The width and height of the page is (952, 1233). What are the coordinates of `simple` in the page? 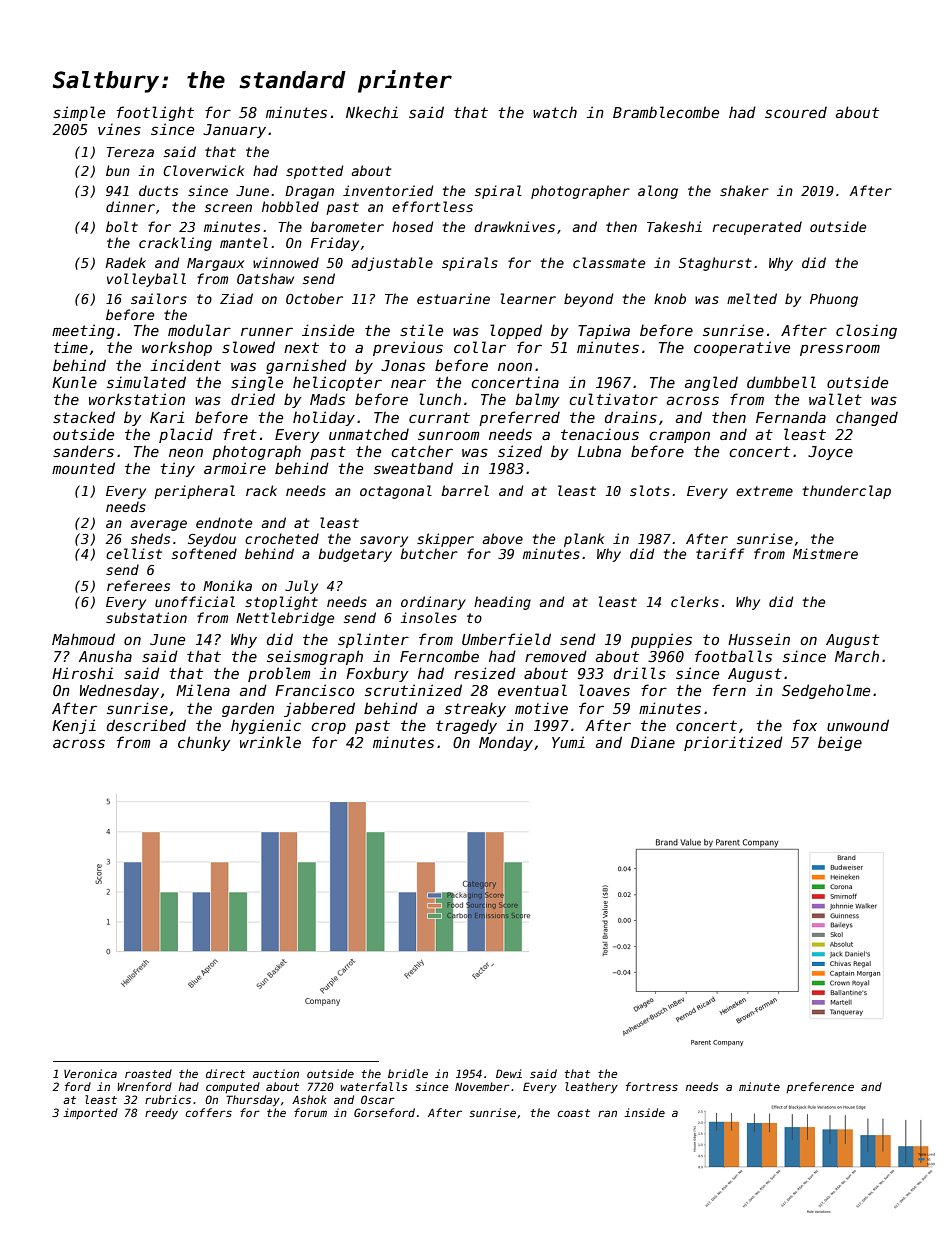 It's located at (79, 113).
